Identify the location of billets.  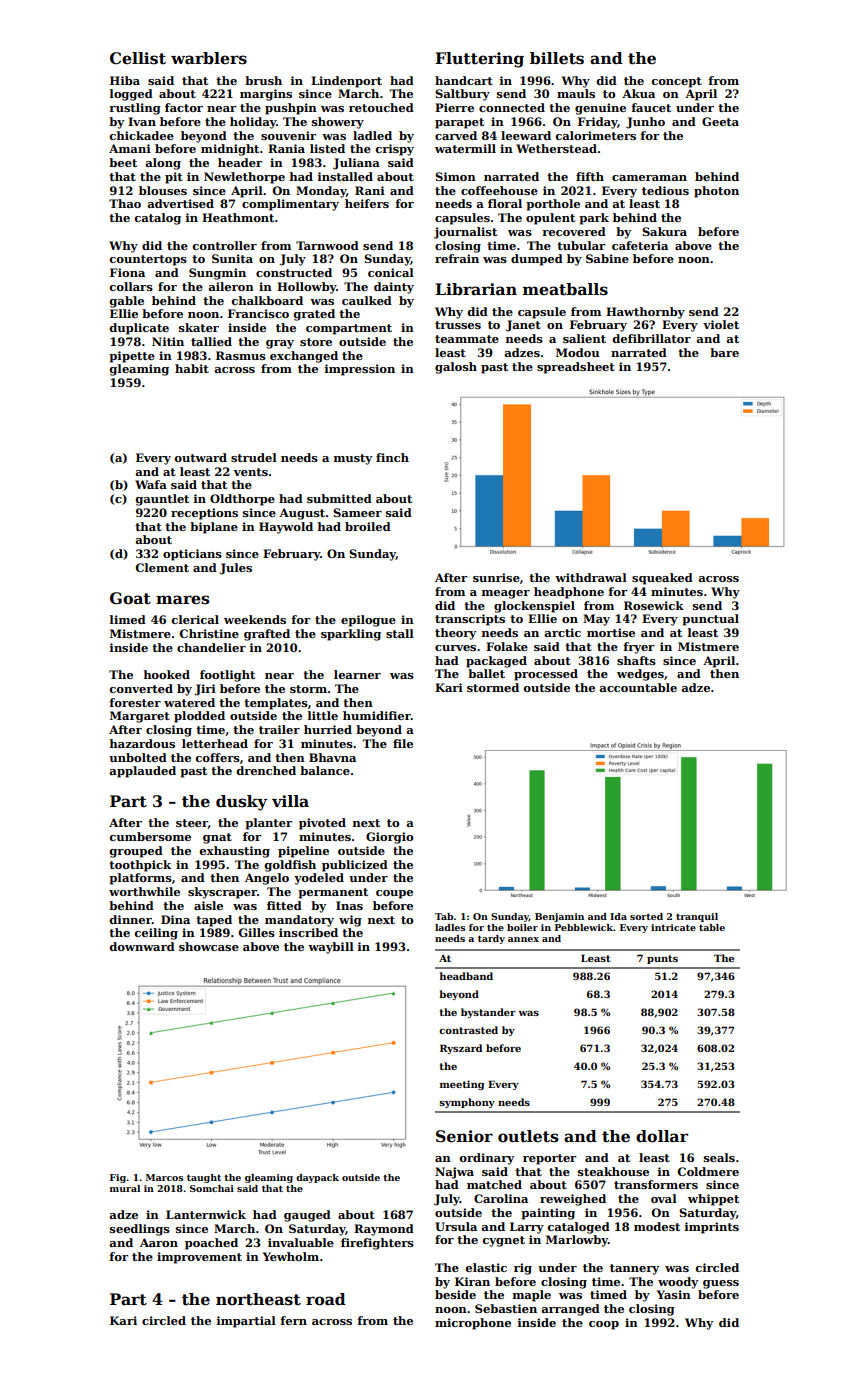
(557, 58).
